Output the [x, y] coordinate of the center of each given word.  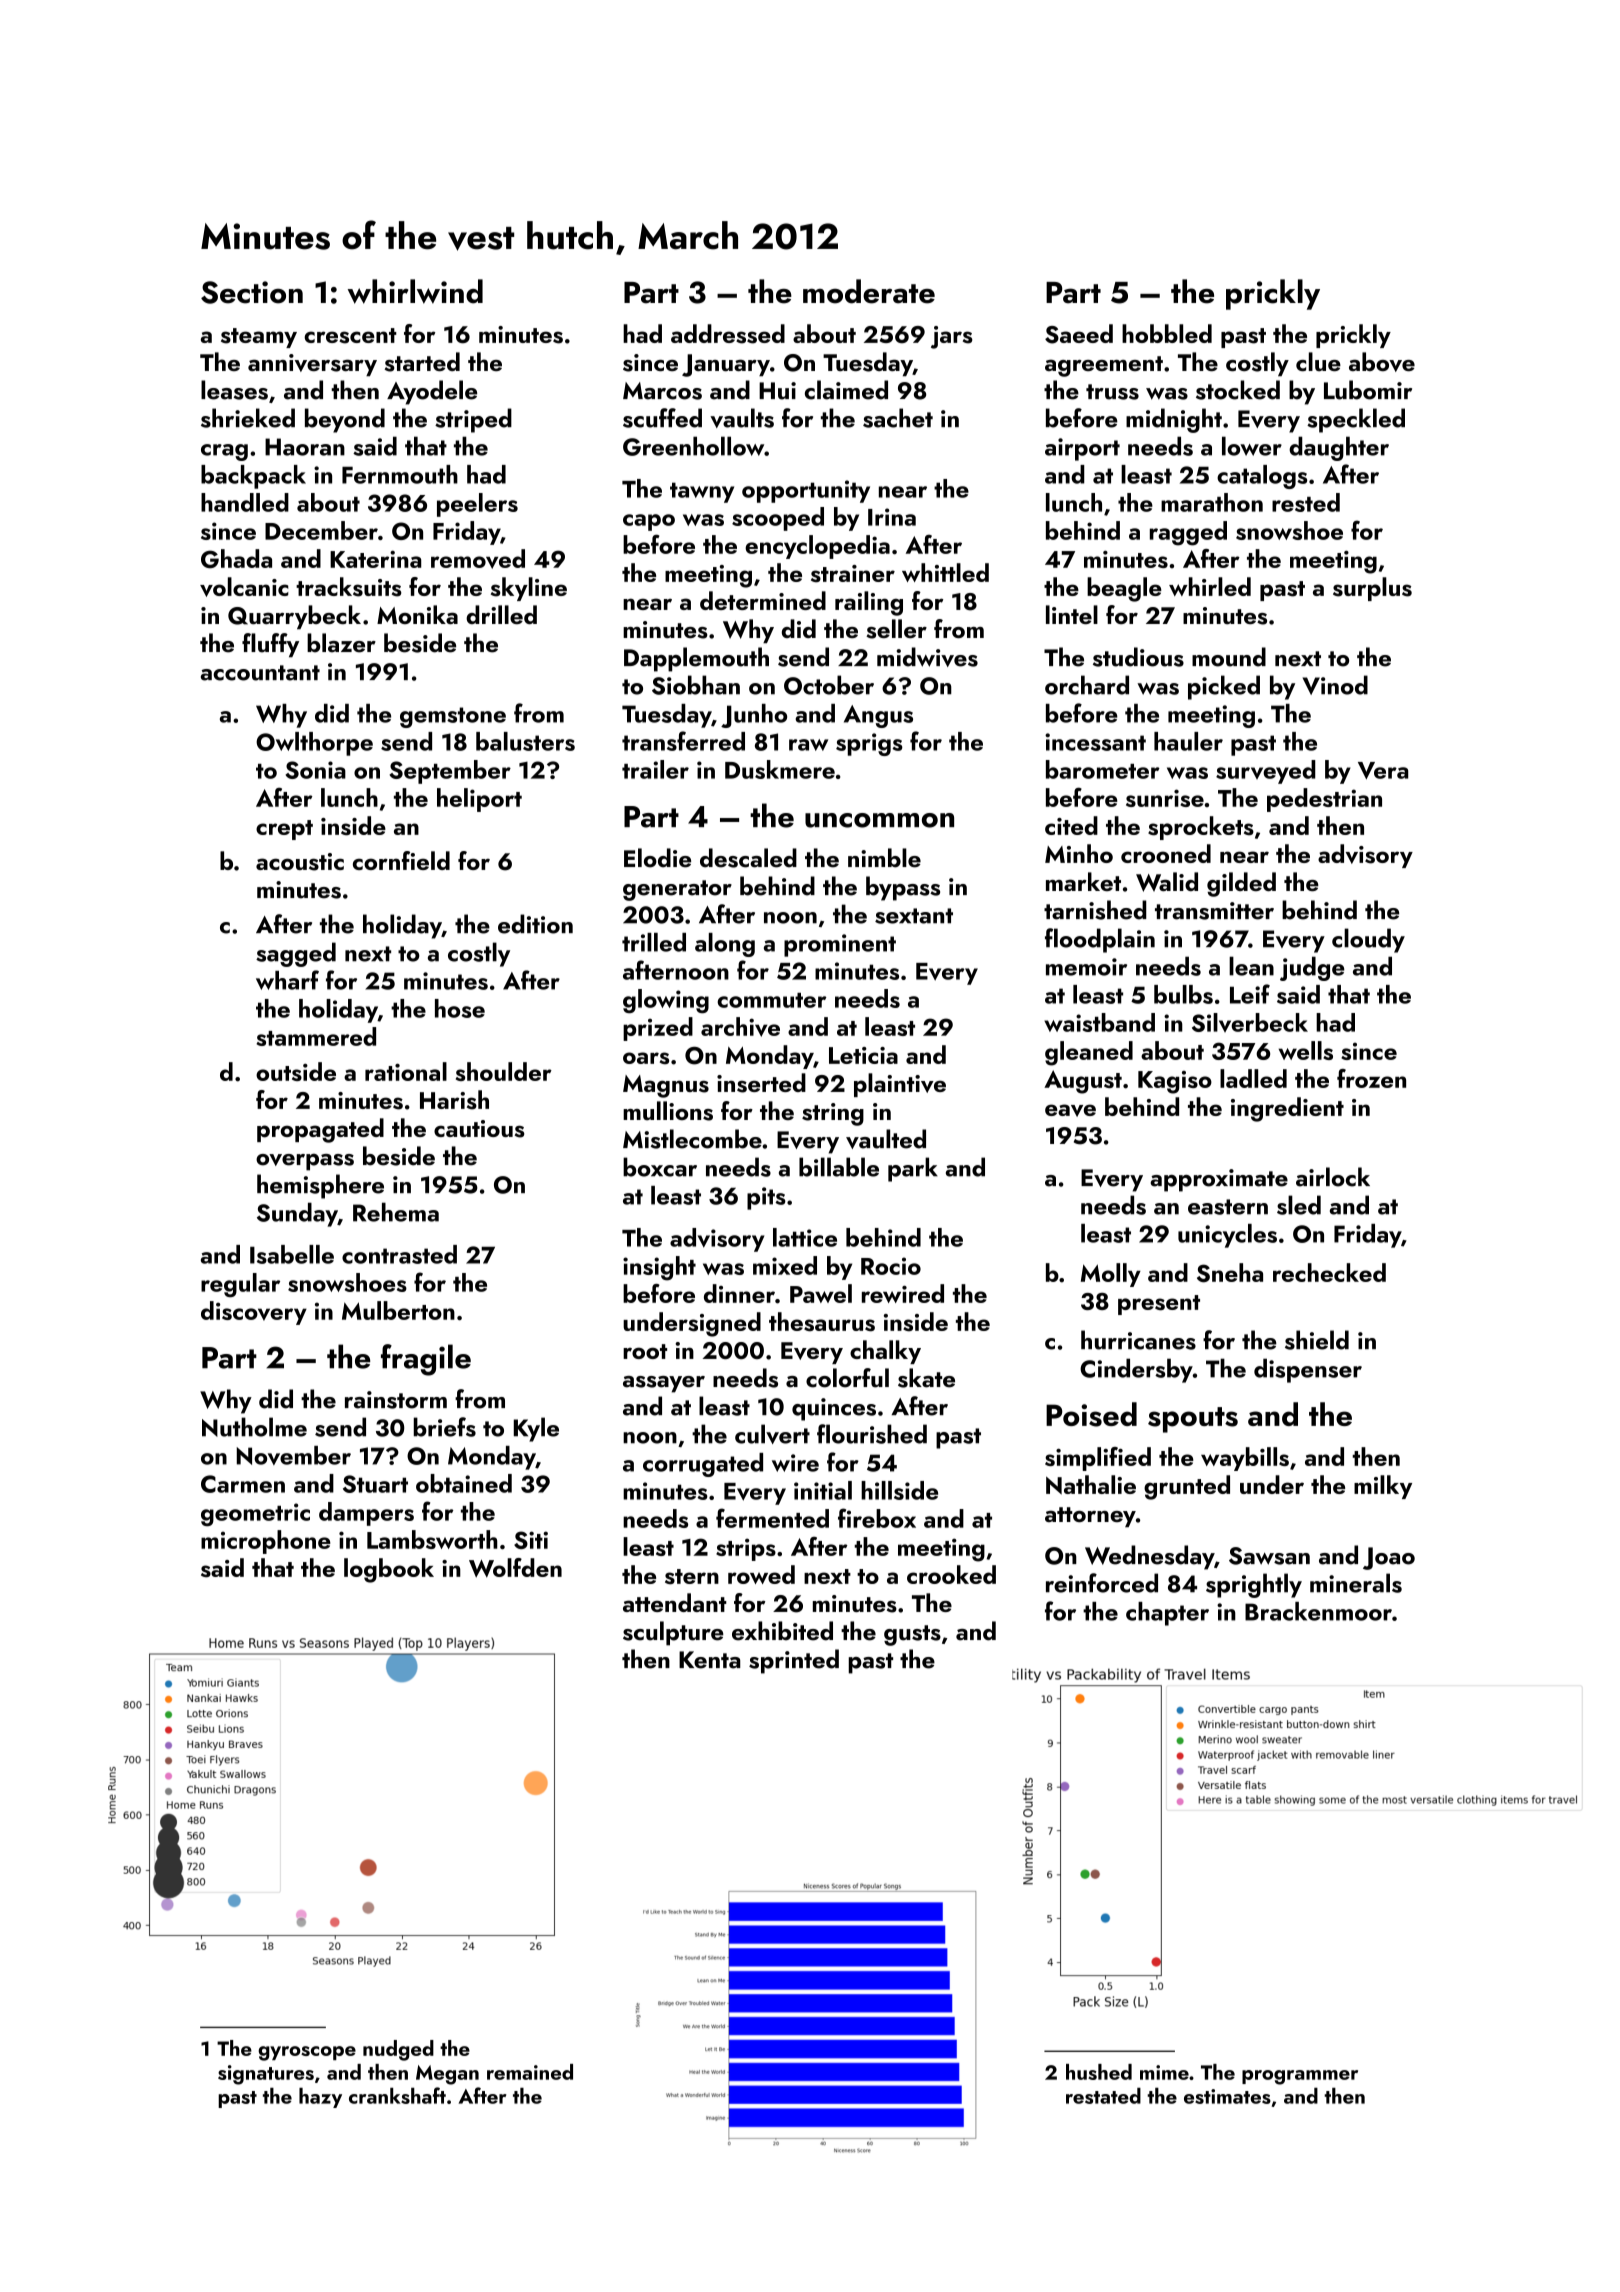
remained [530, 2072]
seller [896, 629]
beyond [345, 420]
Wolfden [515, 1568]
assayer [664, 1384]
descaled [748, 858]
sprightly [1254, 1585]
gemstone [453, 717]
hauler [1188, 741]
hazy [320, 2098]
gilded [1241, 884]
